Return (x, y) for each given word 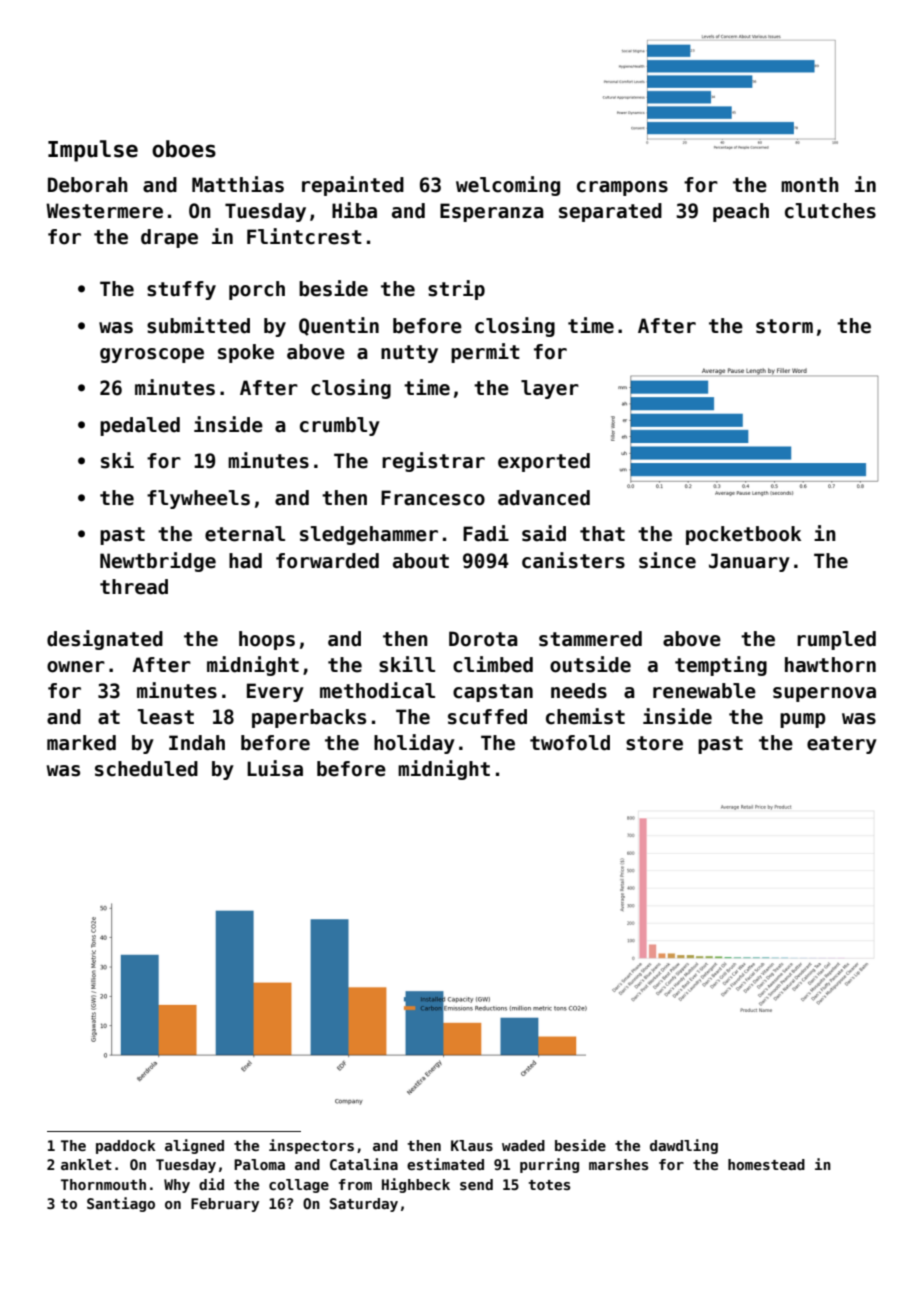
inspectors (311, 1146)
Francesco (433, 498)
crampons (622, 188)
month (810, 185)
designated (105, 640)
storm (784, 326)
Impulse (93, 151)
